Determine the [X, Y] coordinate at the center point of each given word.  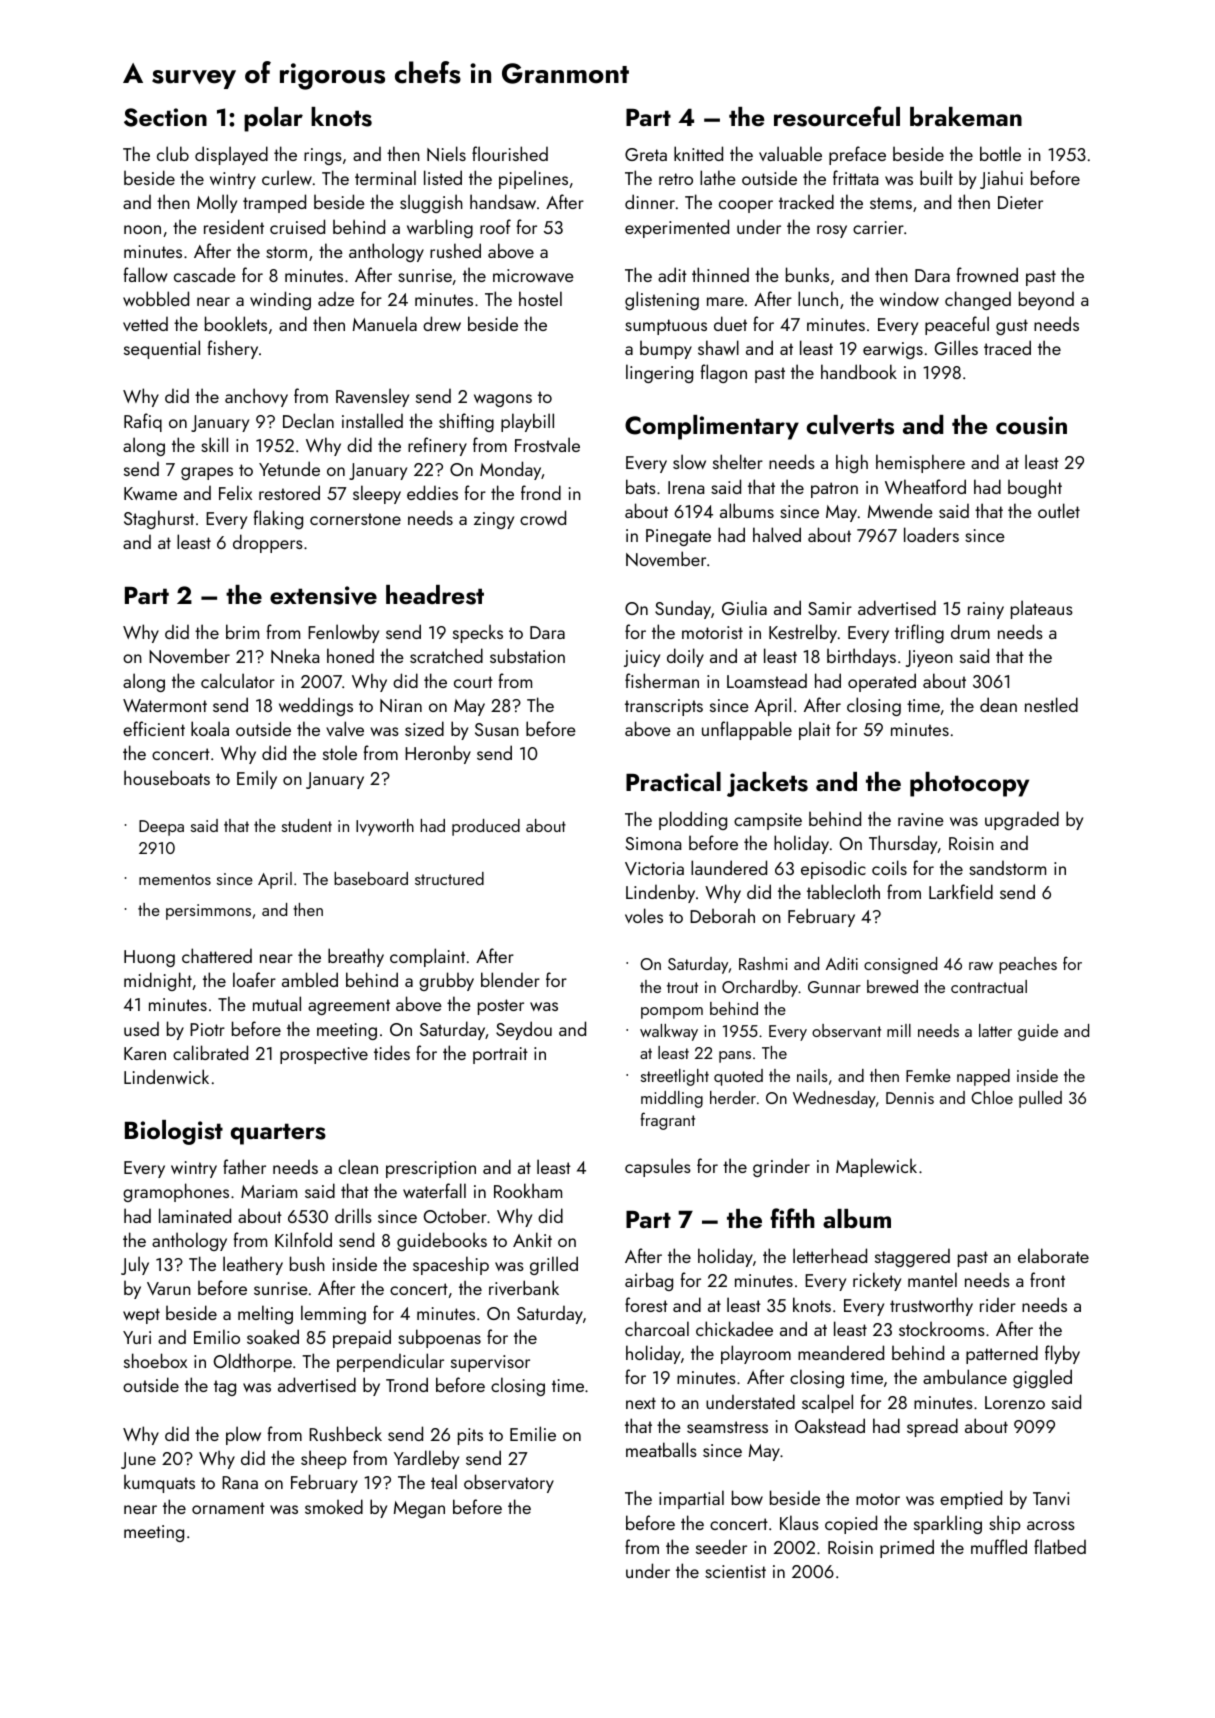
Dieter [1020, 202]
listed [443, 177]
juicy [642, 658]
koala [210, 728]
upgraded [1022, 820]
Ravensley [372, 397]
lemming [333, 1314]
